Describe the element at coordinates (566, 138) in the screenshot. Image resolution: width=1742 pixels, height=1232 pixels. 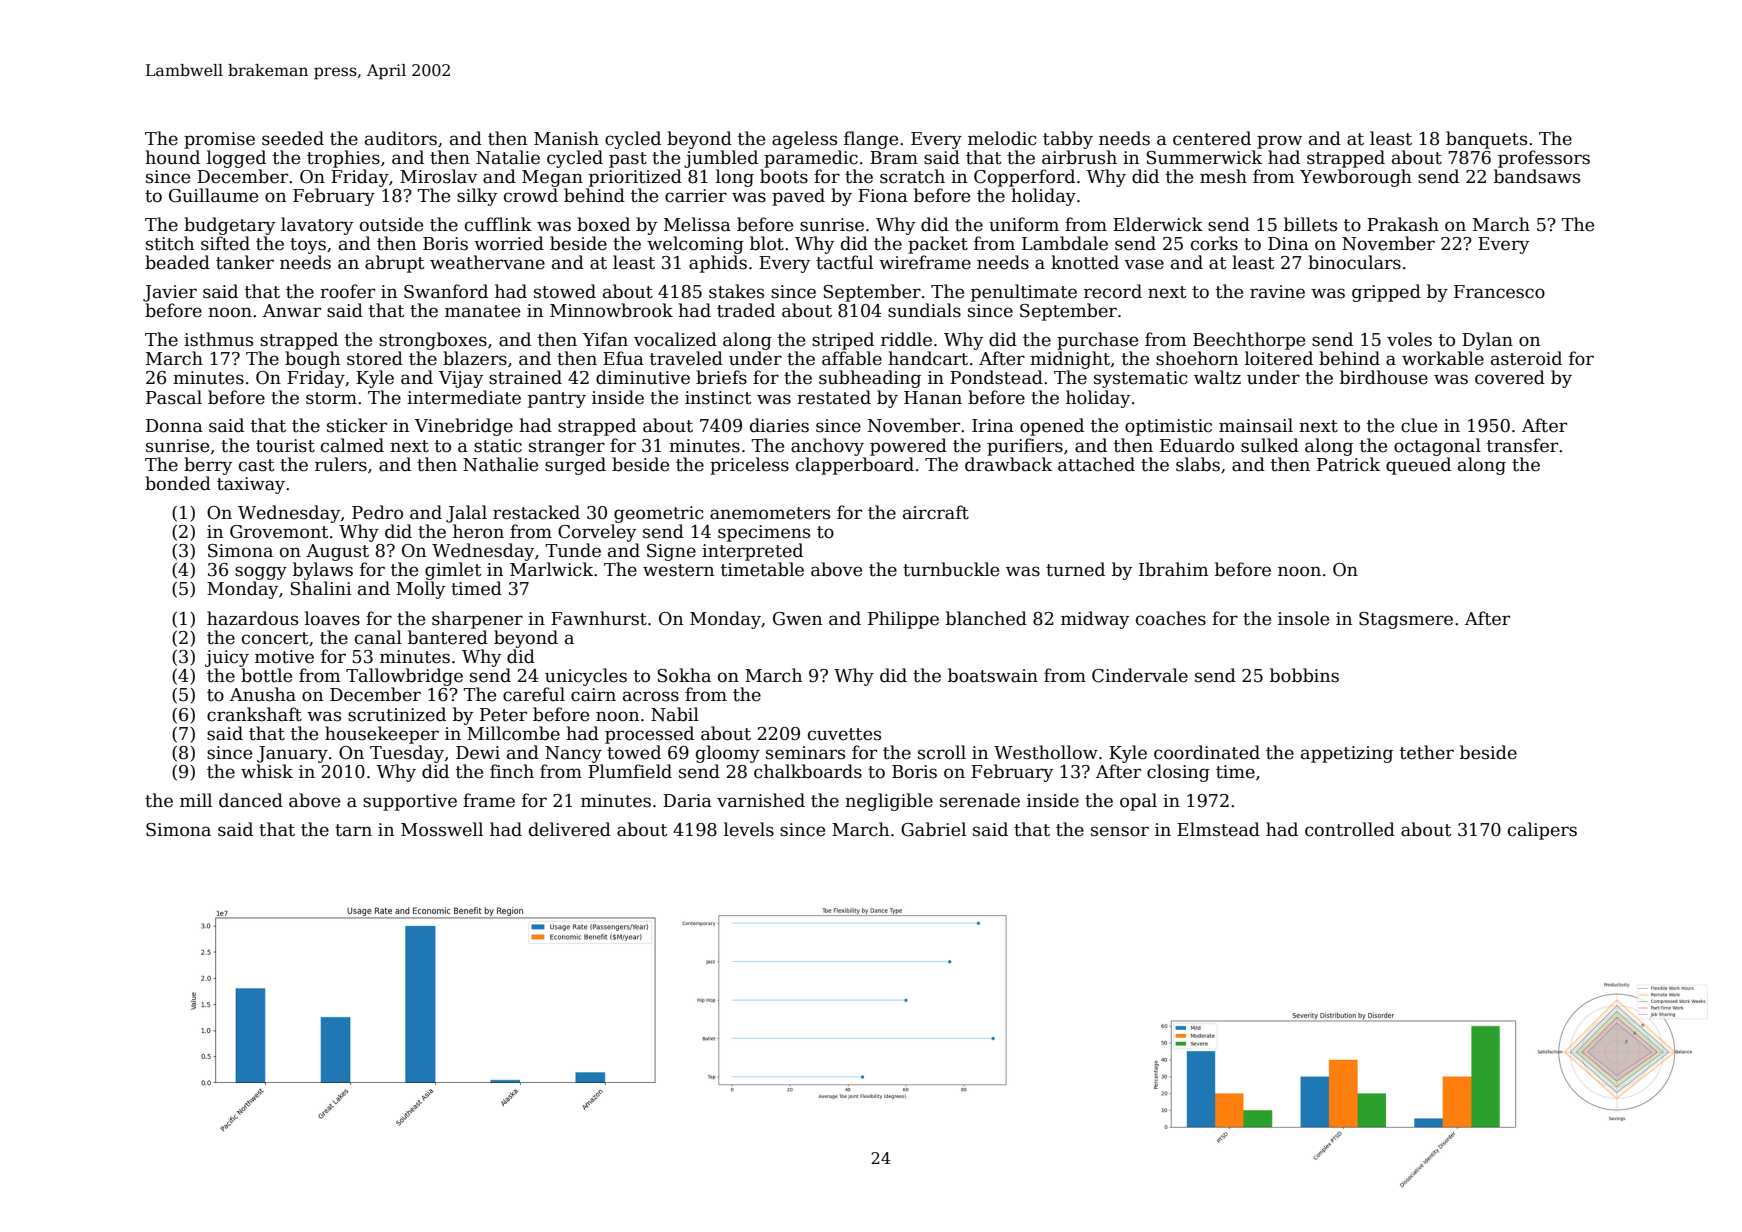
I see `Manish` at that location.
